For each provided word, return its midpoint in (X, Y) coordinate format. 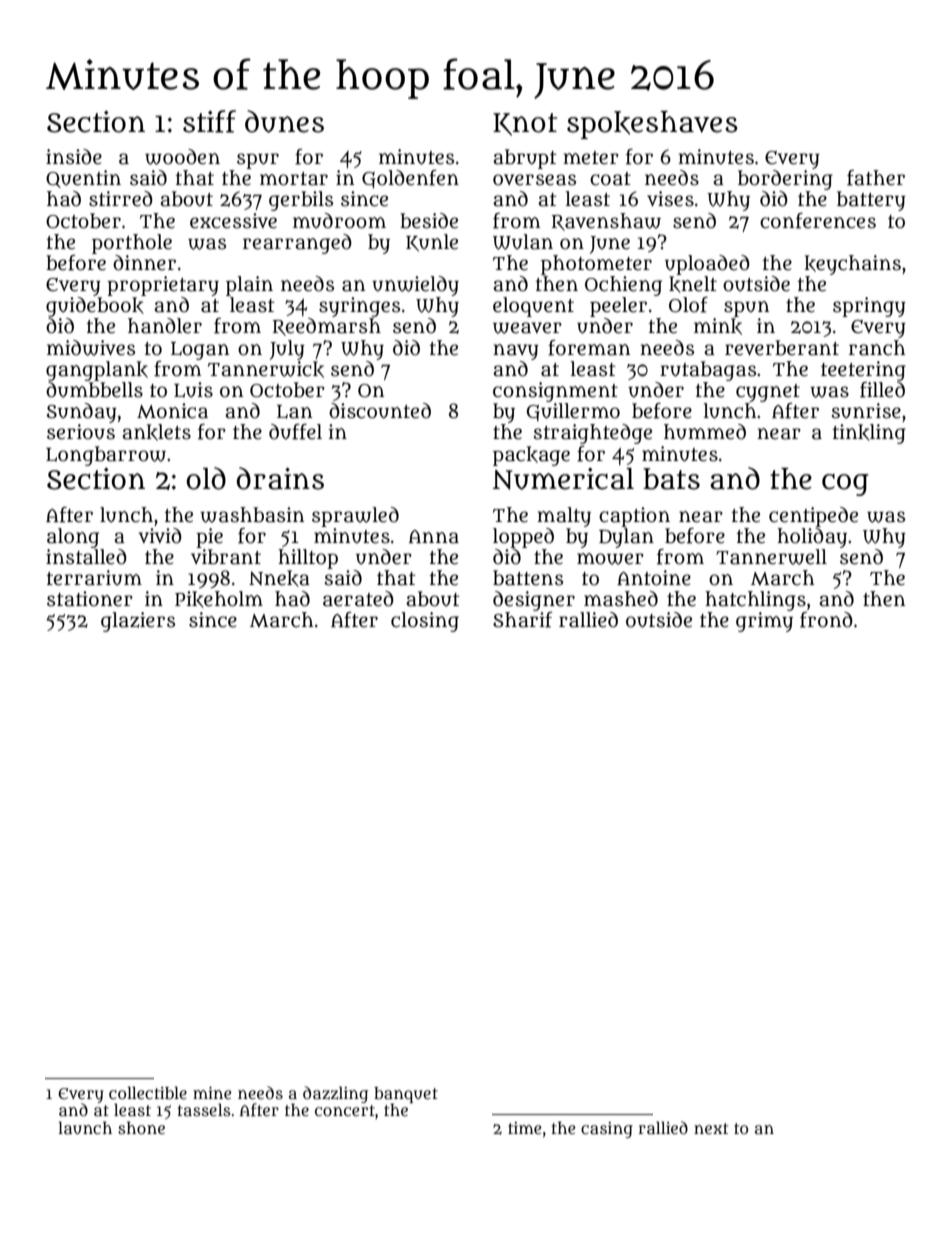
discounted (380, 411)
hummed (705, 432)
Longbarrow (106, 456)
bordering (785, 180)
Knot (525, 124)
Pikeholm (219, 599)
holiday (812, 538)
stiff (209, 121)
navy (516, 352)
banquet (406, 1095)
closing (425, 622)
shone (141, 1127)
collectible (148, 1092)
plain (249, 286)
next (711, 1128)
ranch (877, 348)
